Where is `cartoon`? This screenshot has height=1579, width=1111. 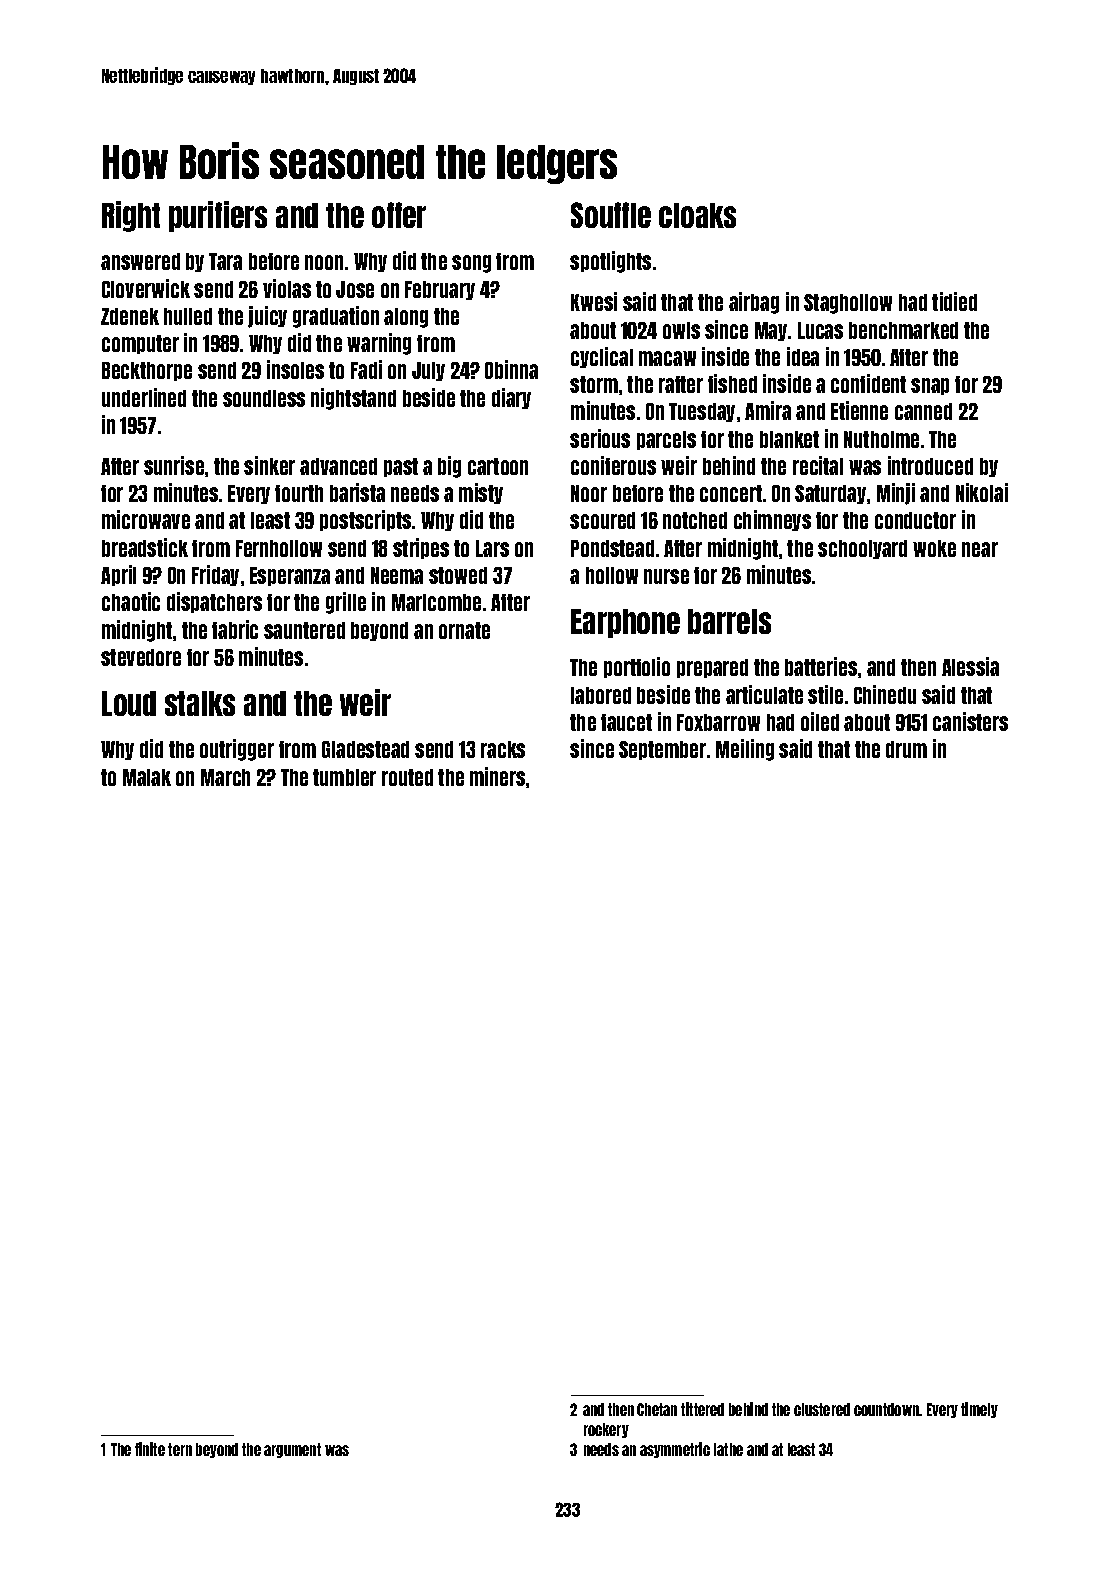
cartoon is located at coordinates (498, 466).
